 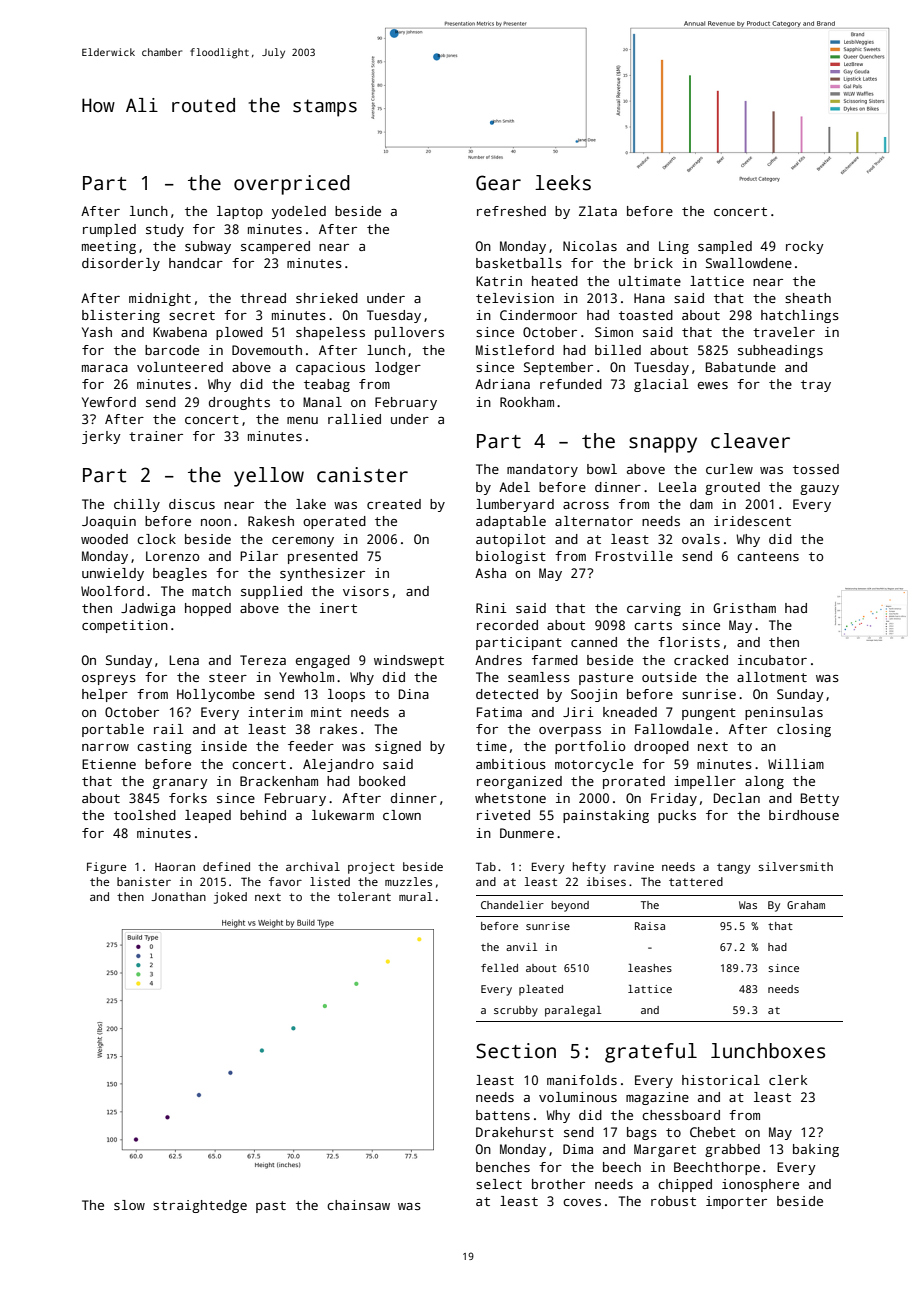 What do you see at coordinates (269, 477) in the page?
I see `yellow` at bounding box center [269, 477].
